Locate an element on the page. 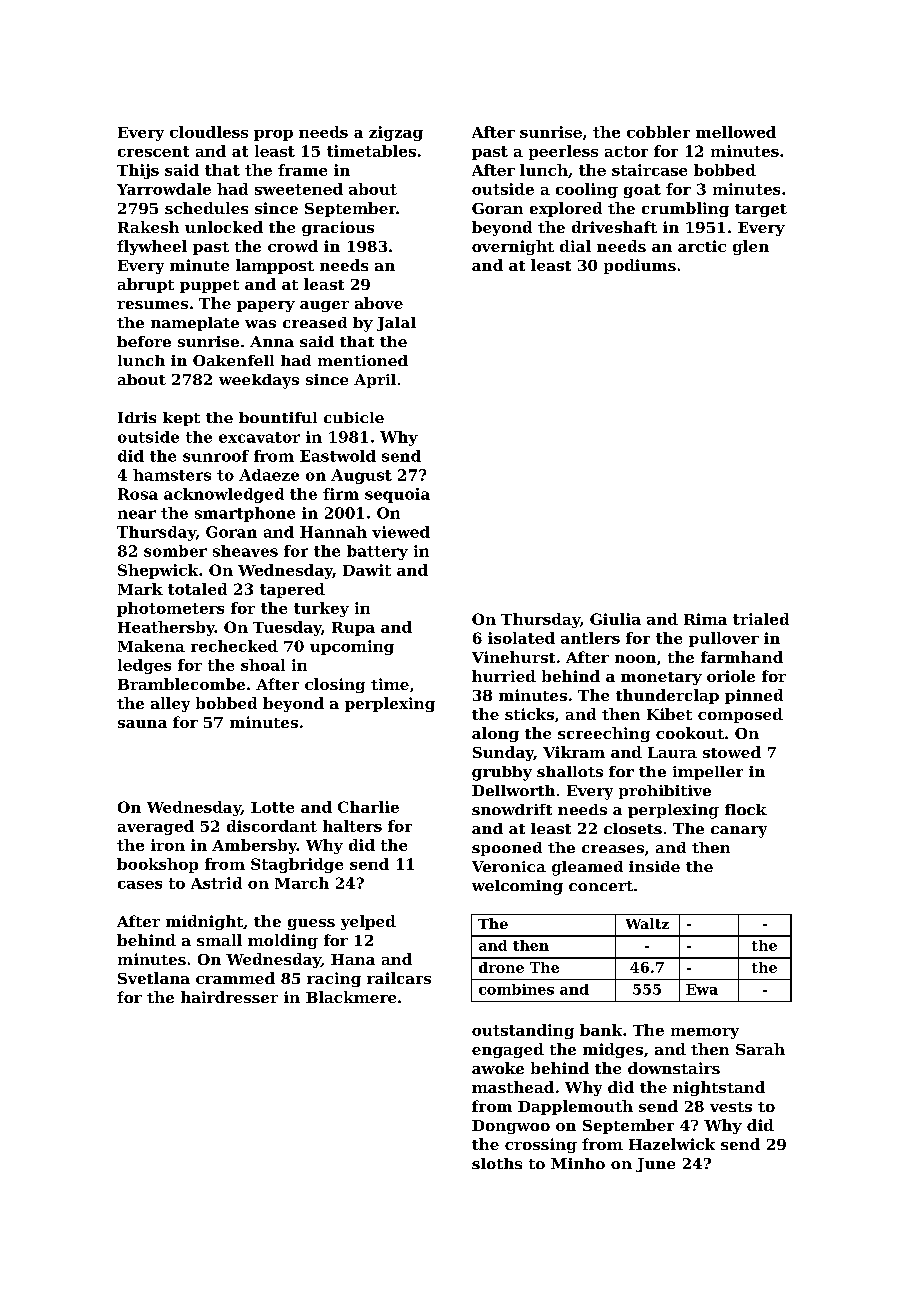  flock is located at coordinates (746, 809).
